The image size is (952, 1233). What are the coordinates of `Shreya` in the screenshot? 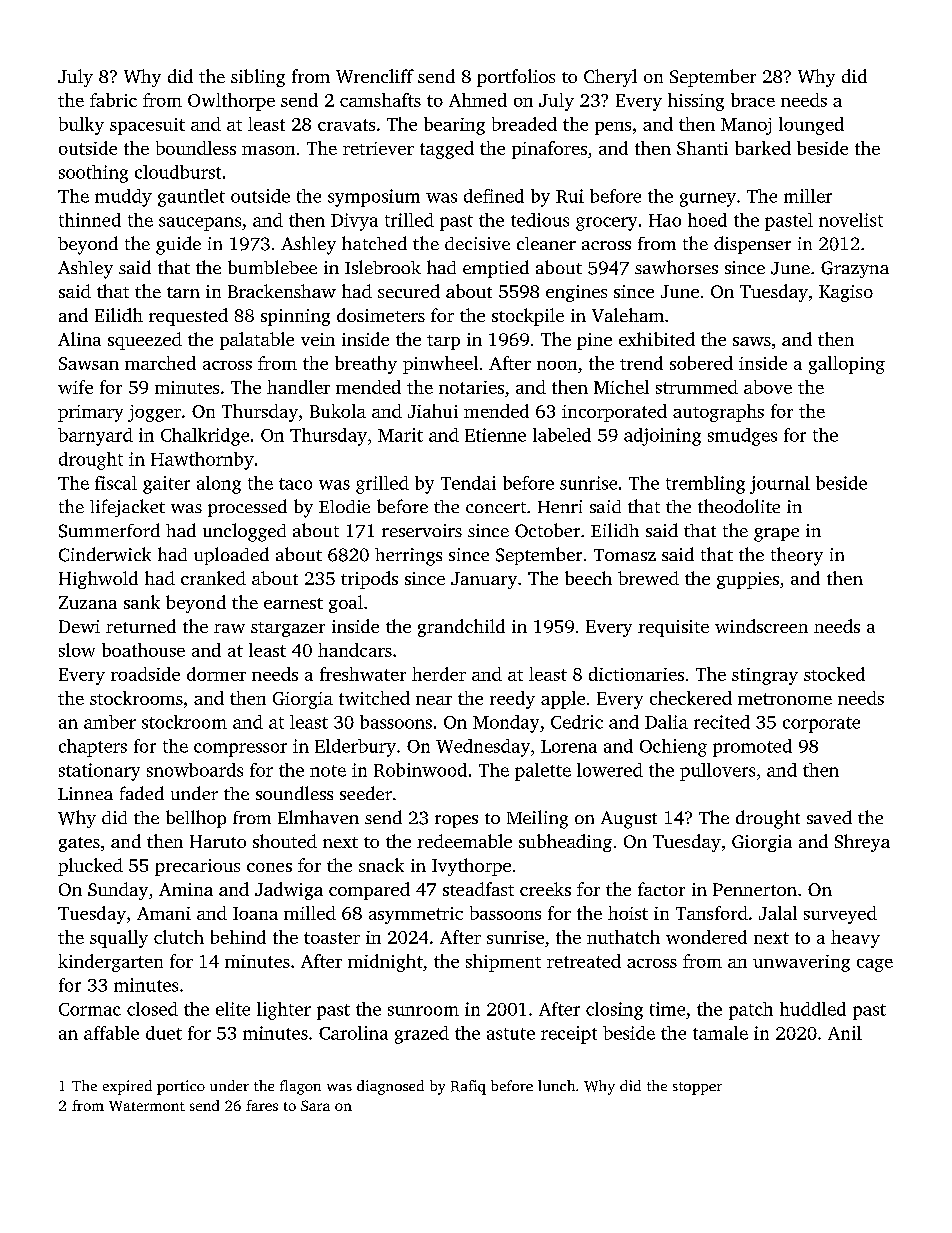 It's located at (862, 843).
